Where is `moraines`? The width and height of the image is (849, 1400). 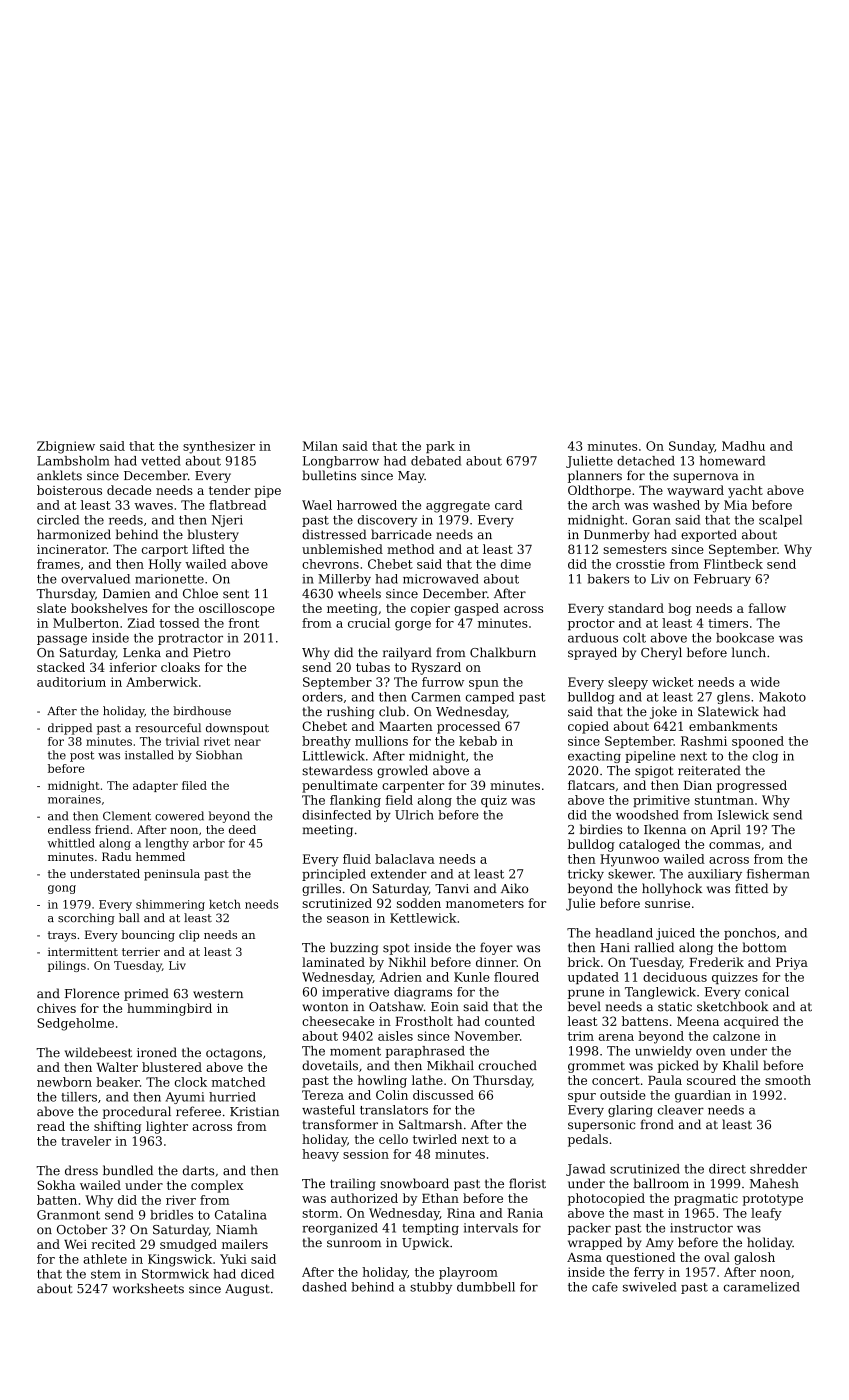
moraines is located at coordinates (74, 799).
